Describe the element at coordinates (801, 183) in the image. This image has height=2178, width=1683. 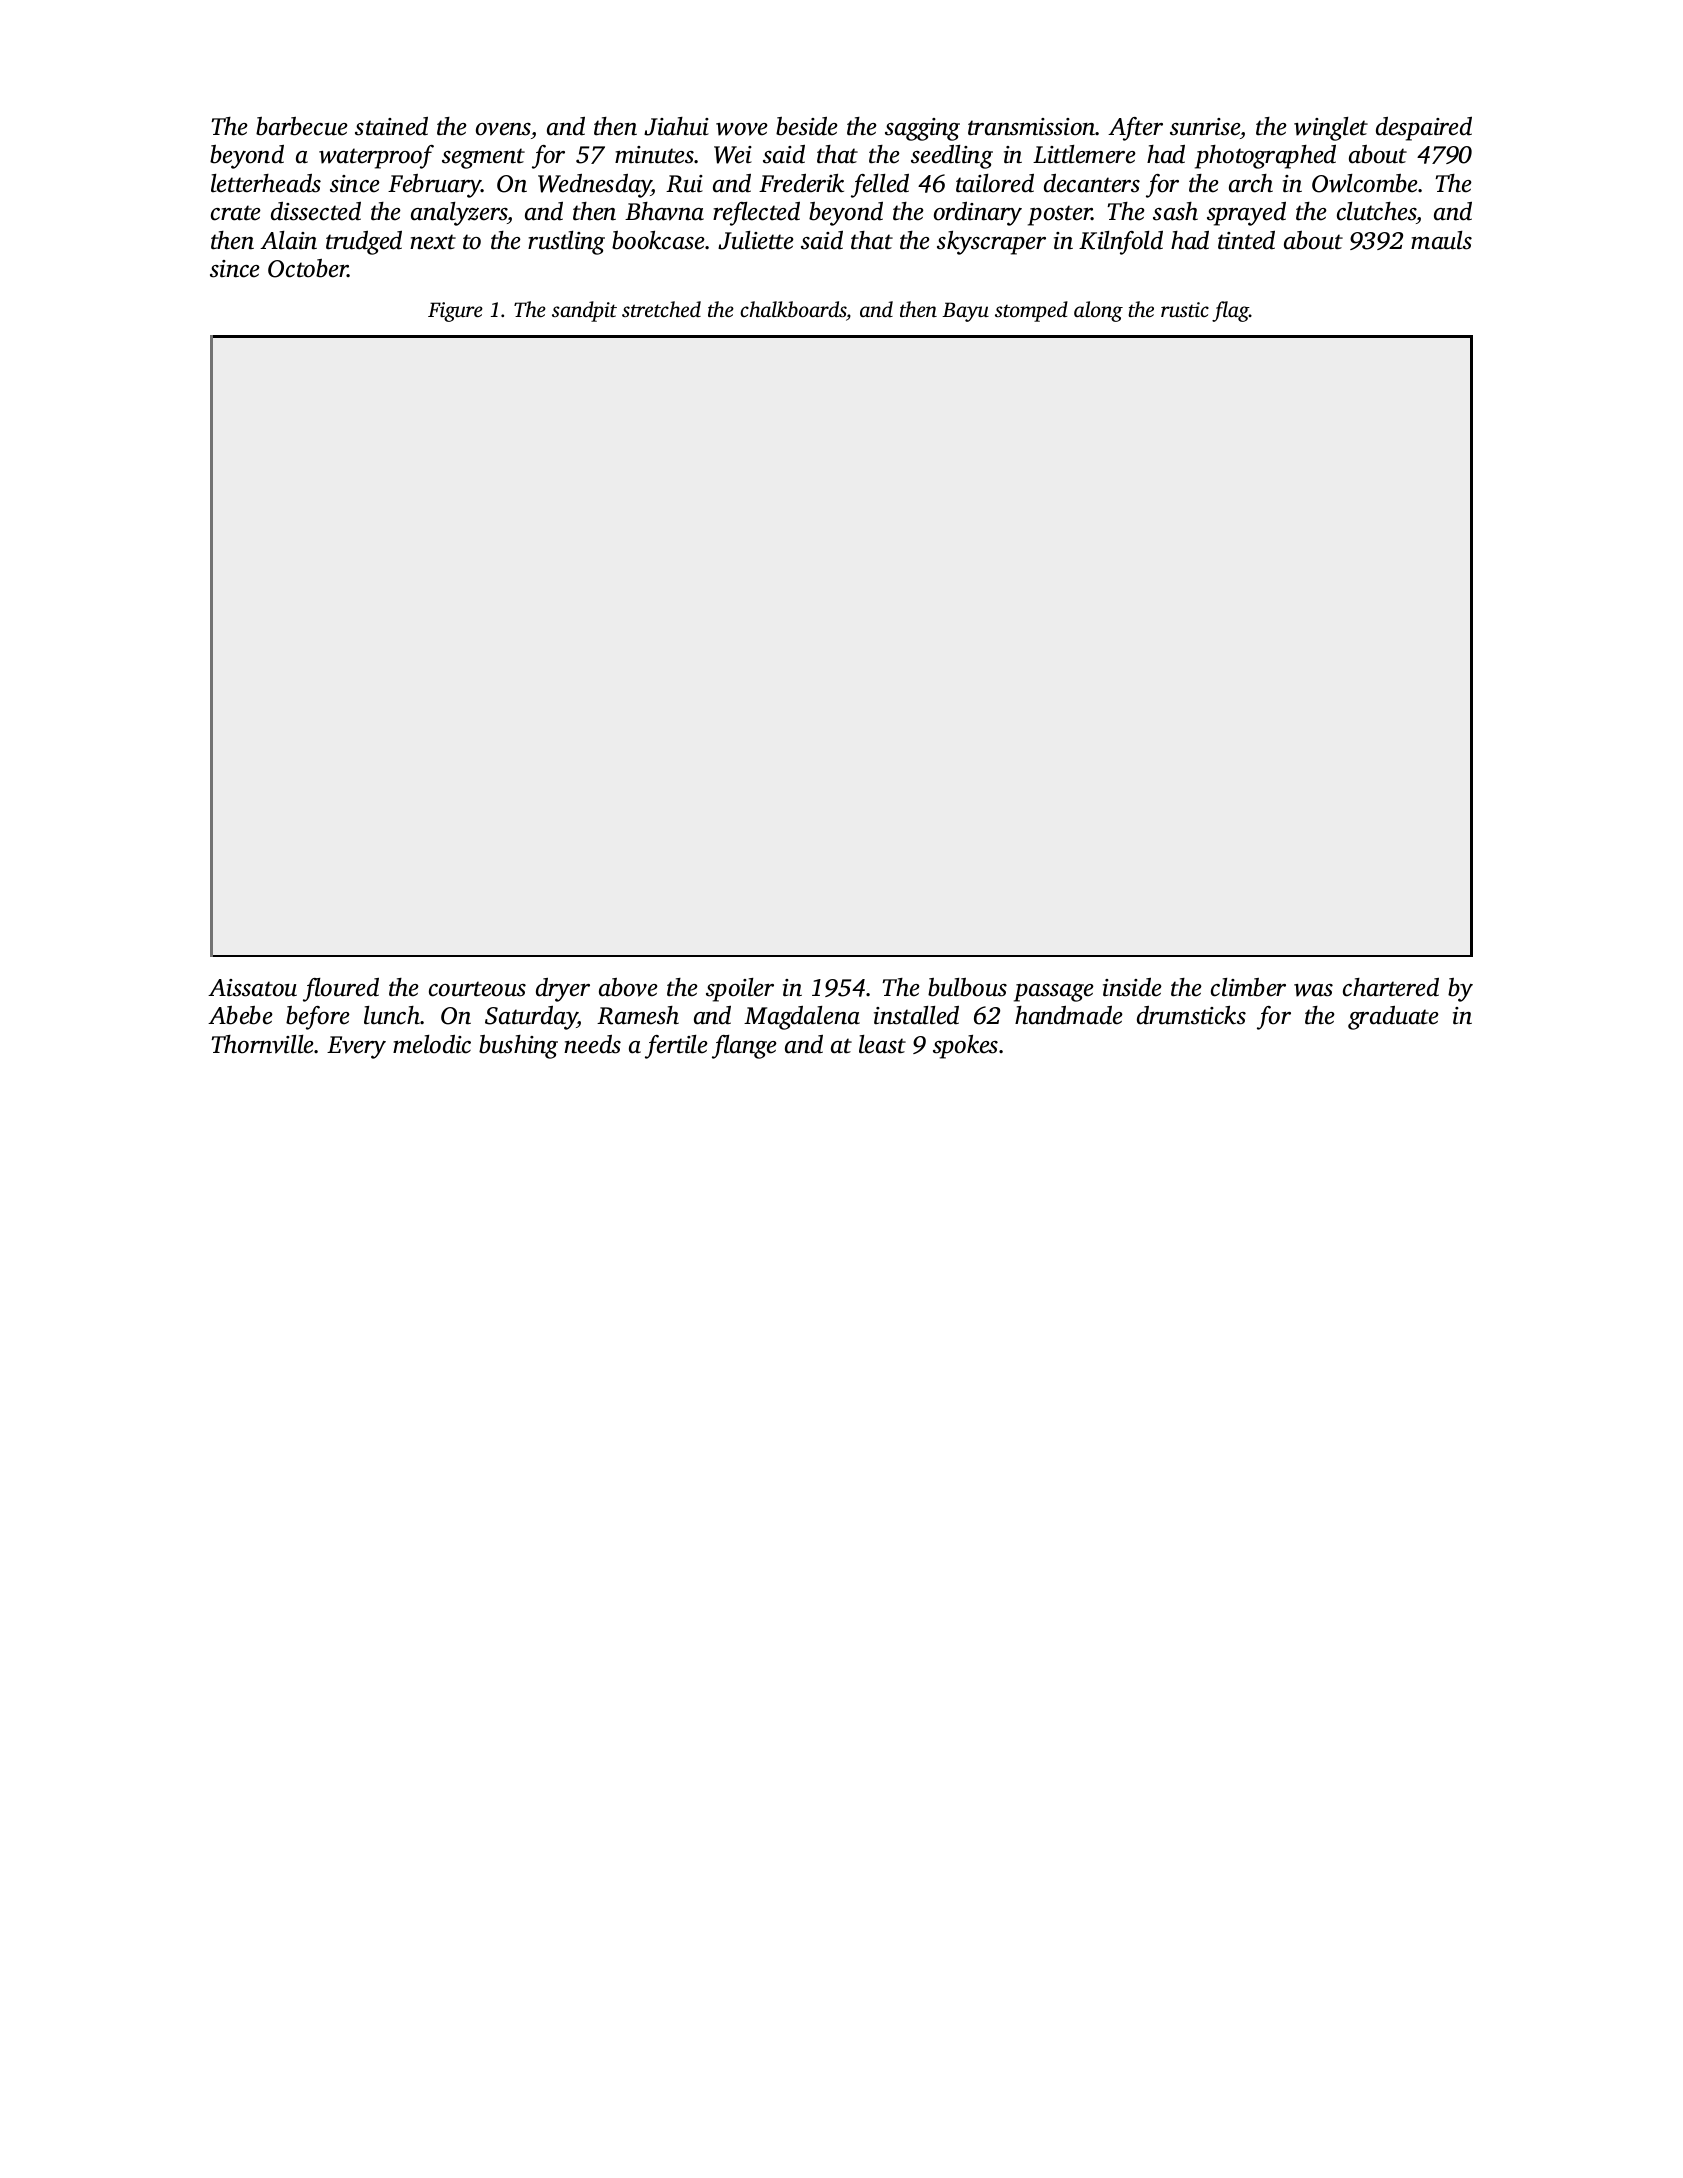
I see `Frederik` at that location.
